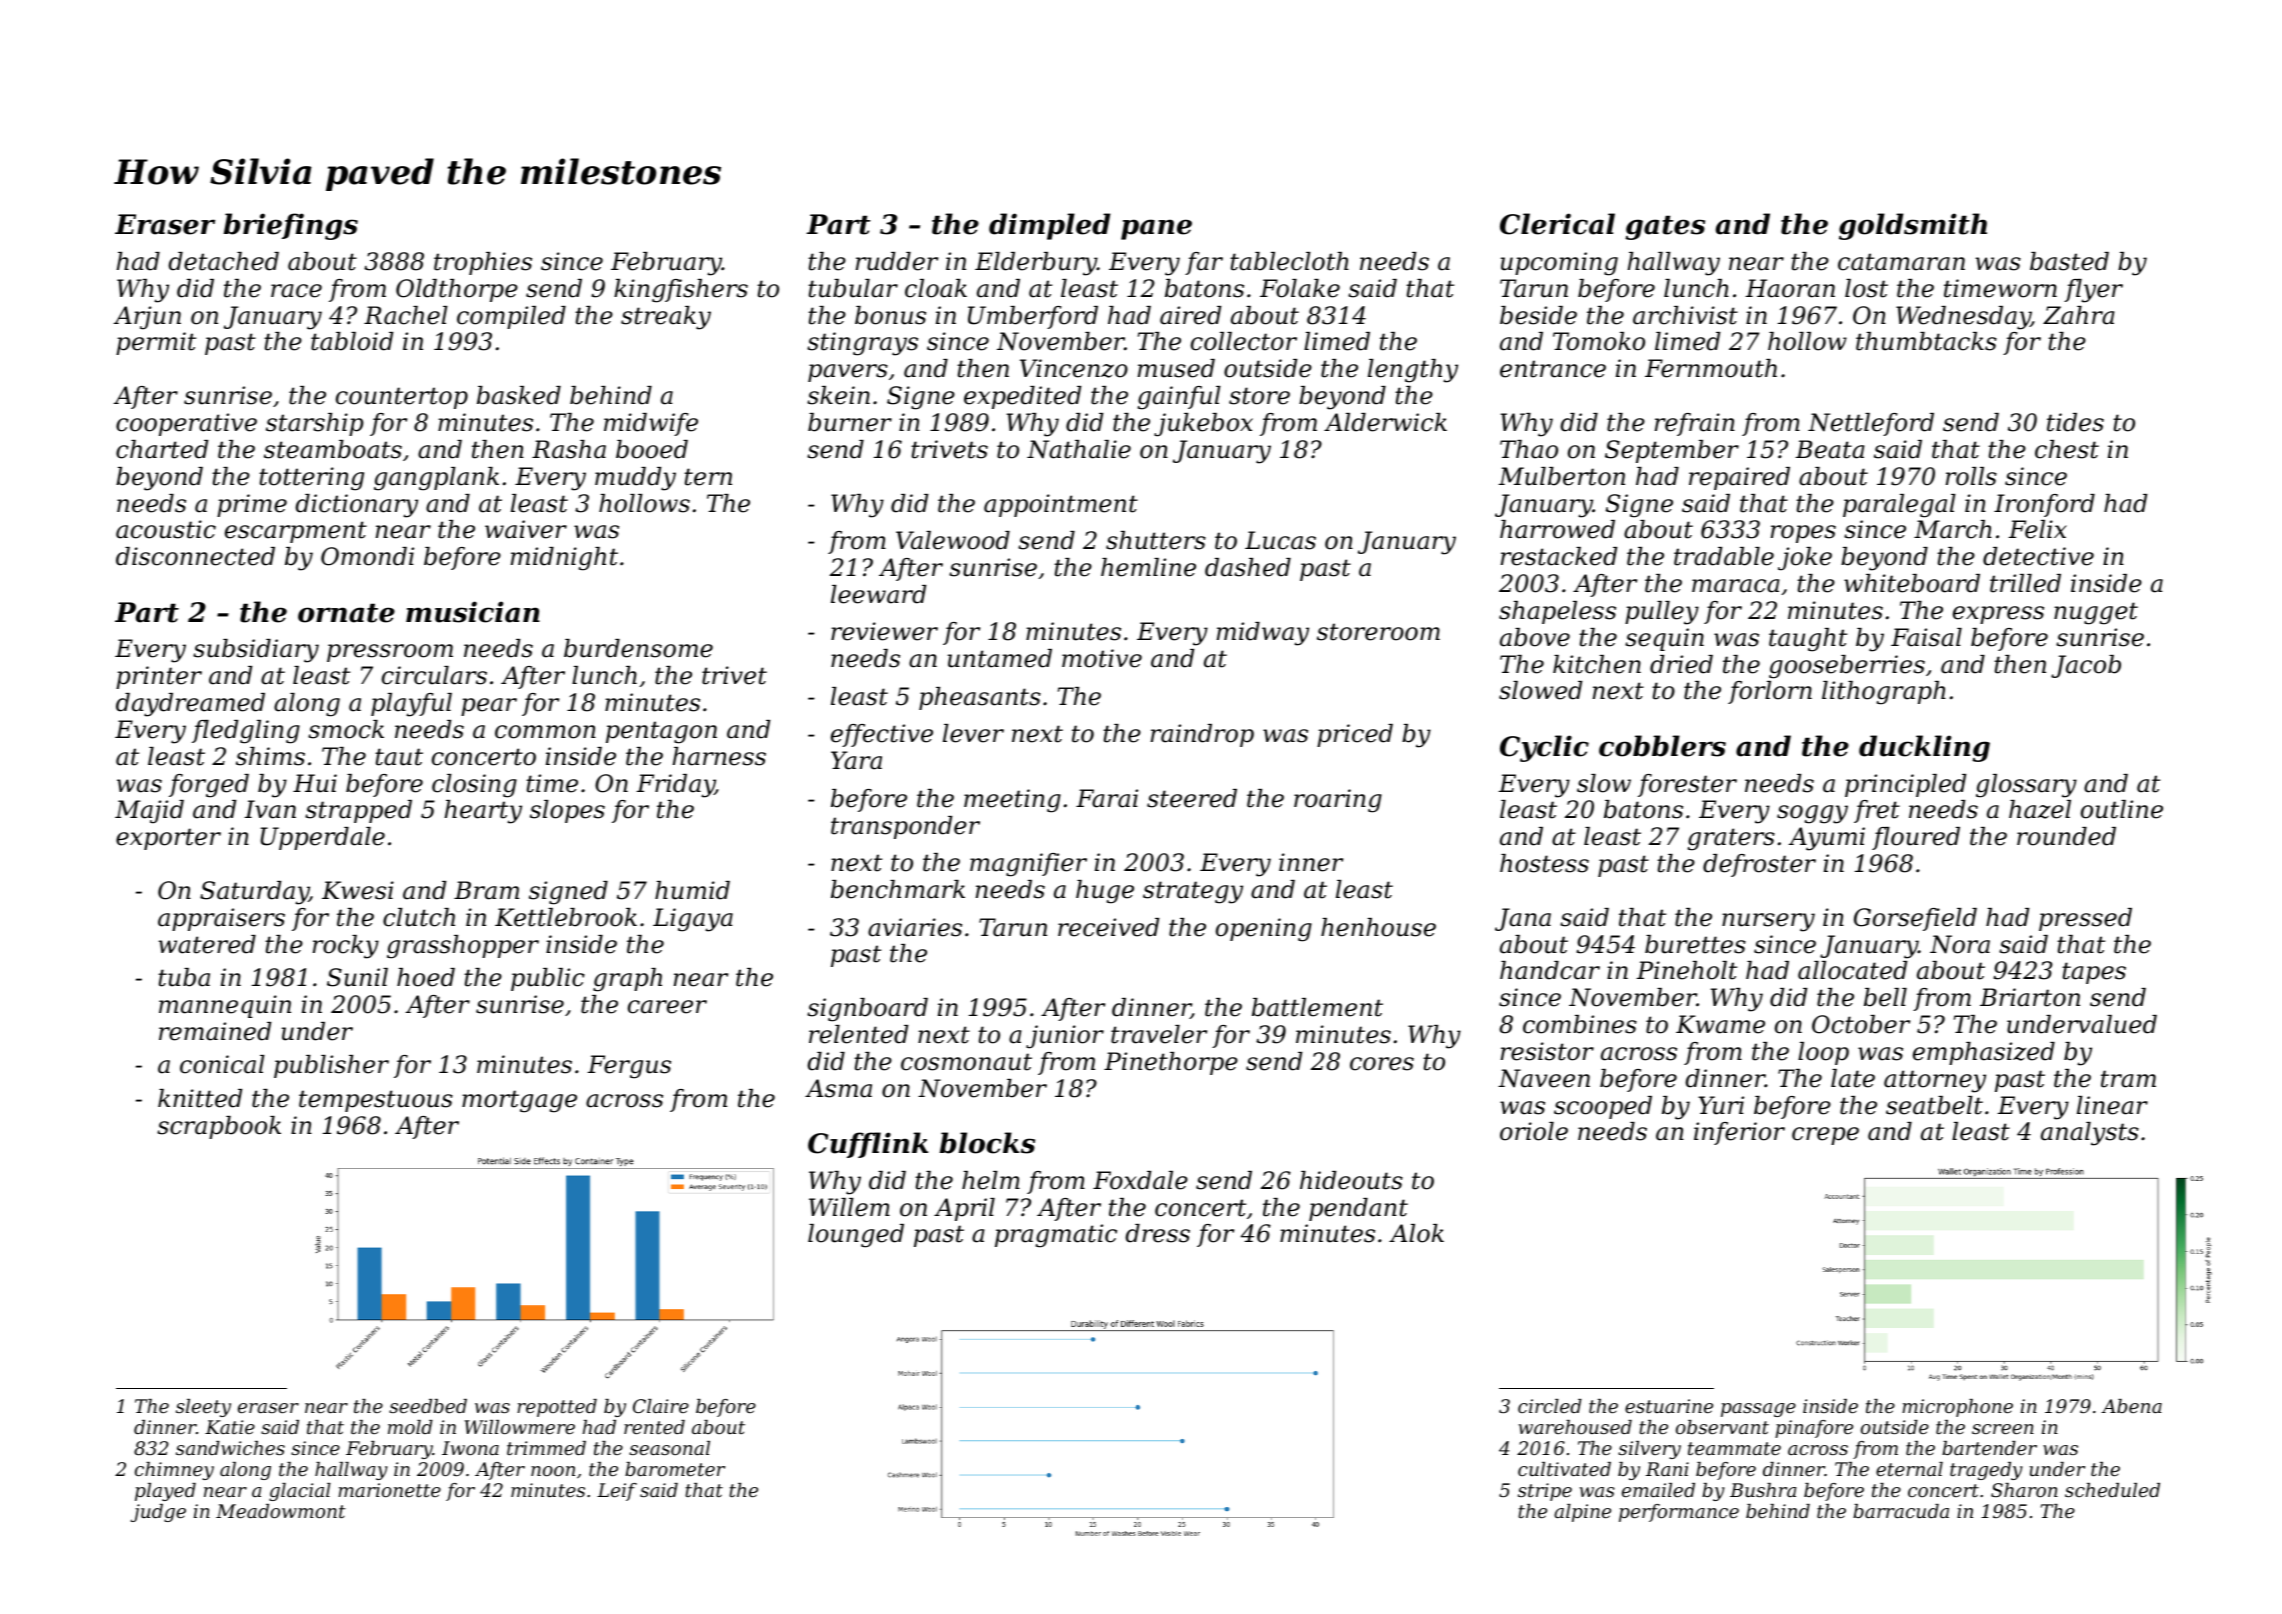 The height and width of the screenshot is (1614, 2282). What do you see at coordinates (165, 1492) in the screenshot?
I see `played` at bounding box center [165, 1492].
